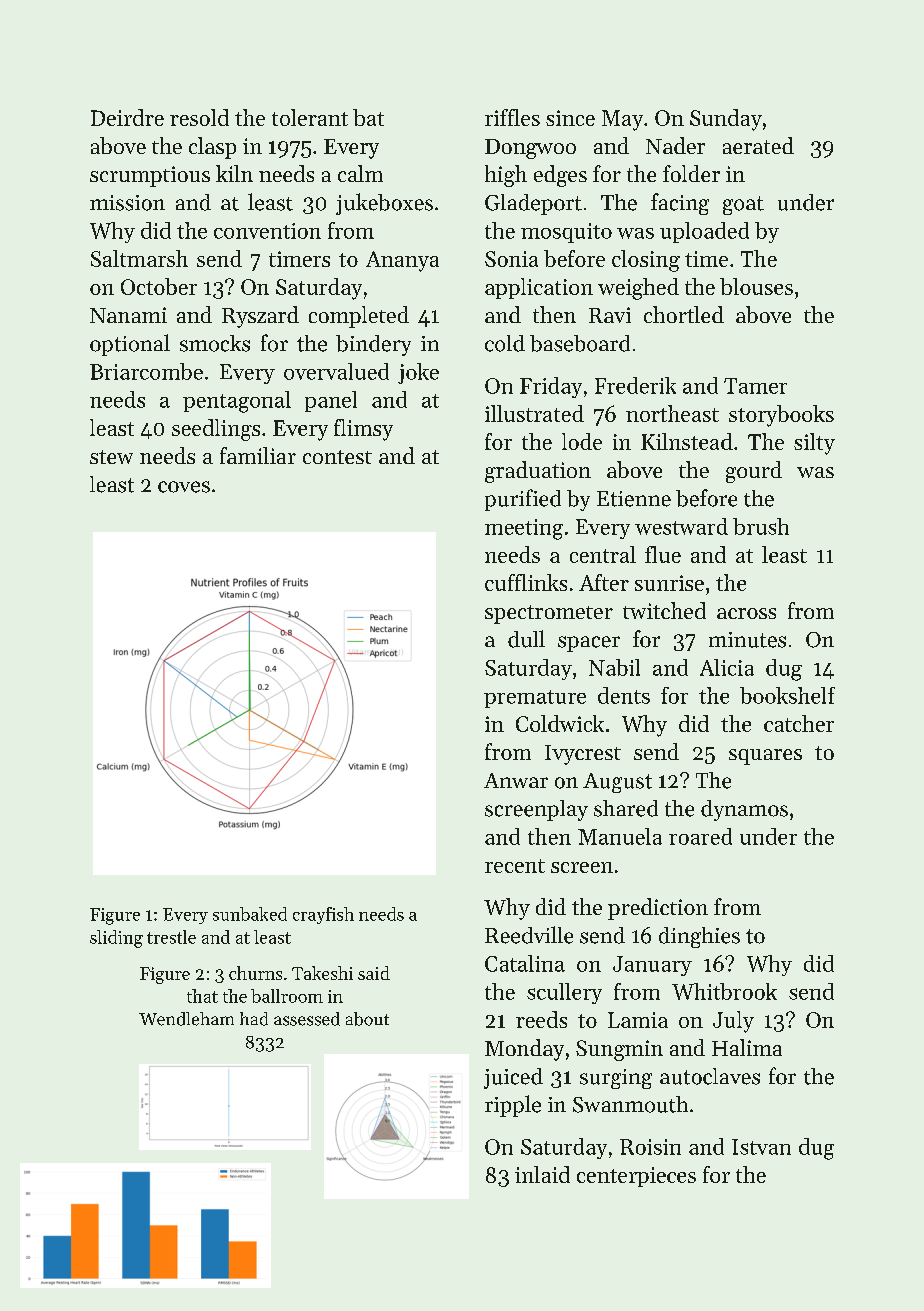 The height and width of the image is (1311, 924). I want to click on Reedville, so click(529, 935).
